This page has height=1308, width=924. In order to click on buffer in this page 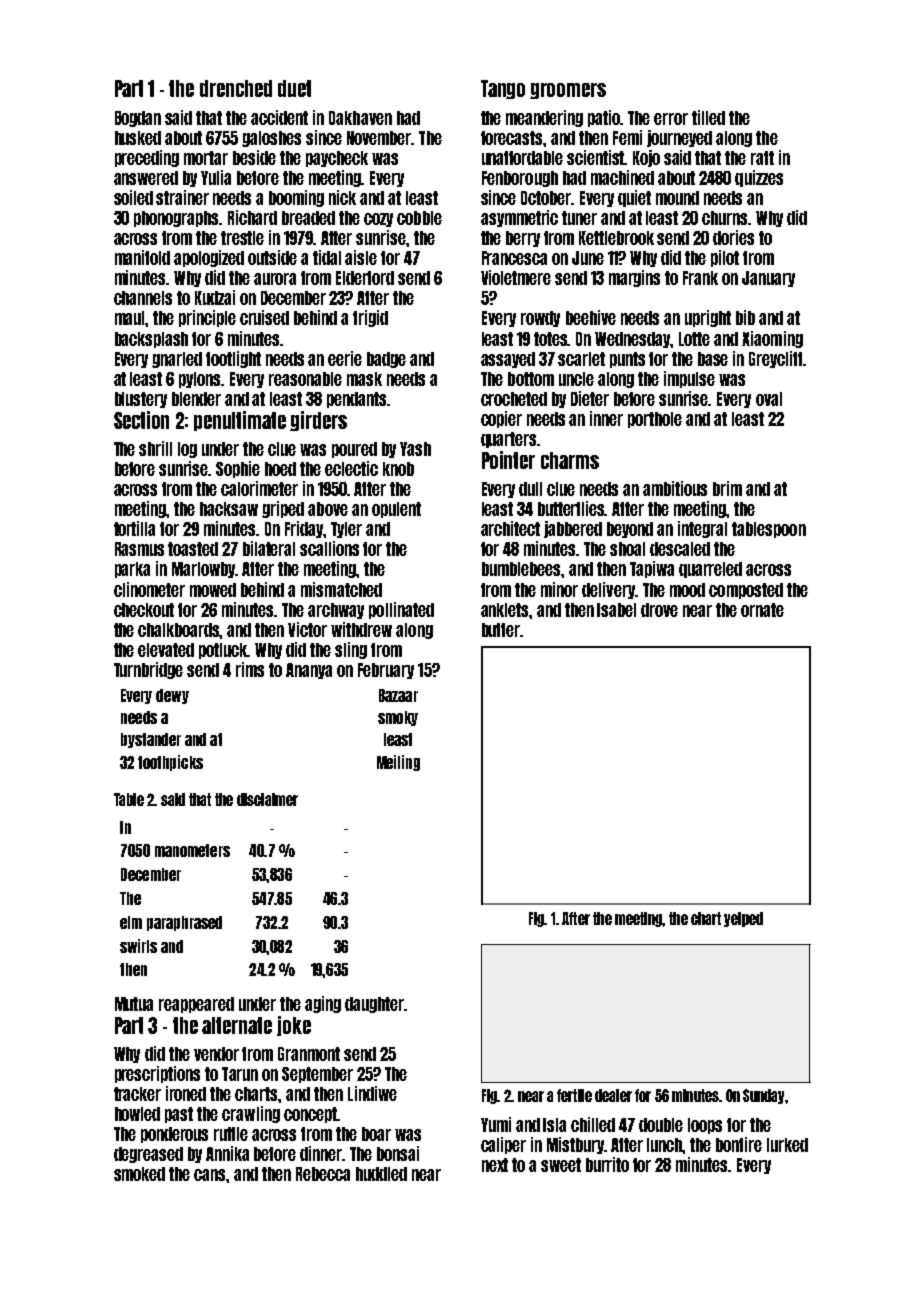, I will do `click(501, 630)`.
